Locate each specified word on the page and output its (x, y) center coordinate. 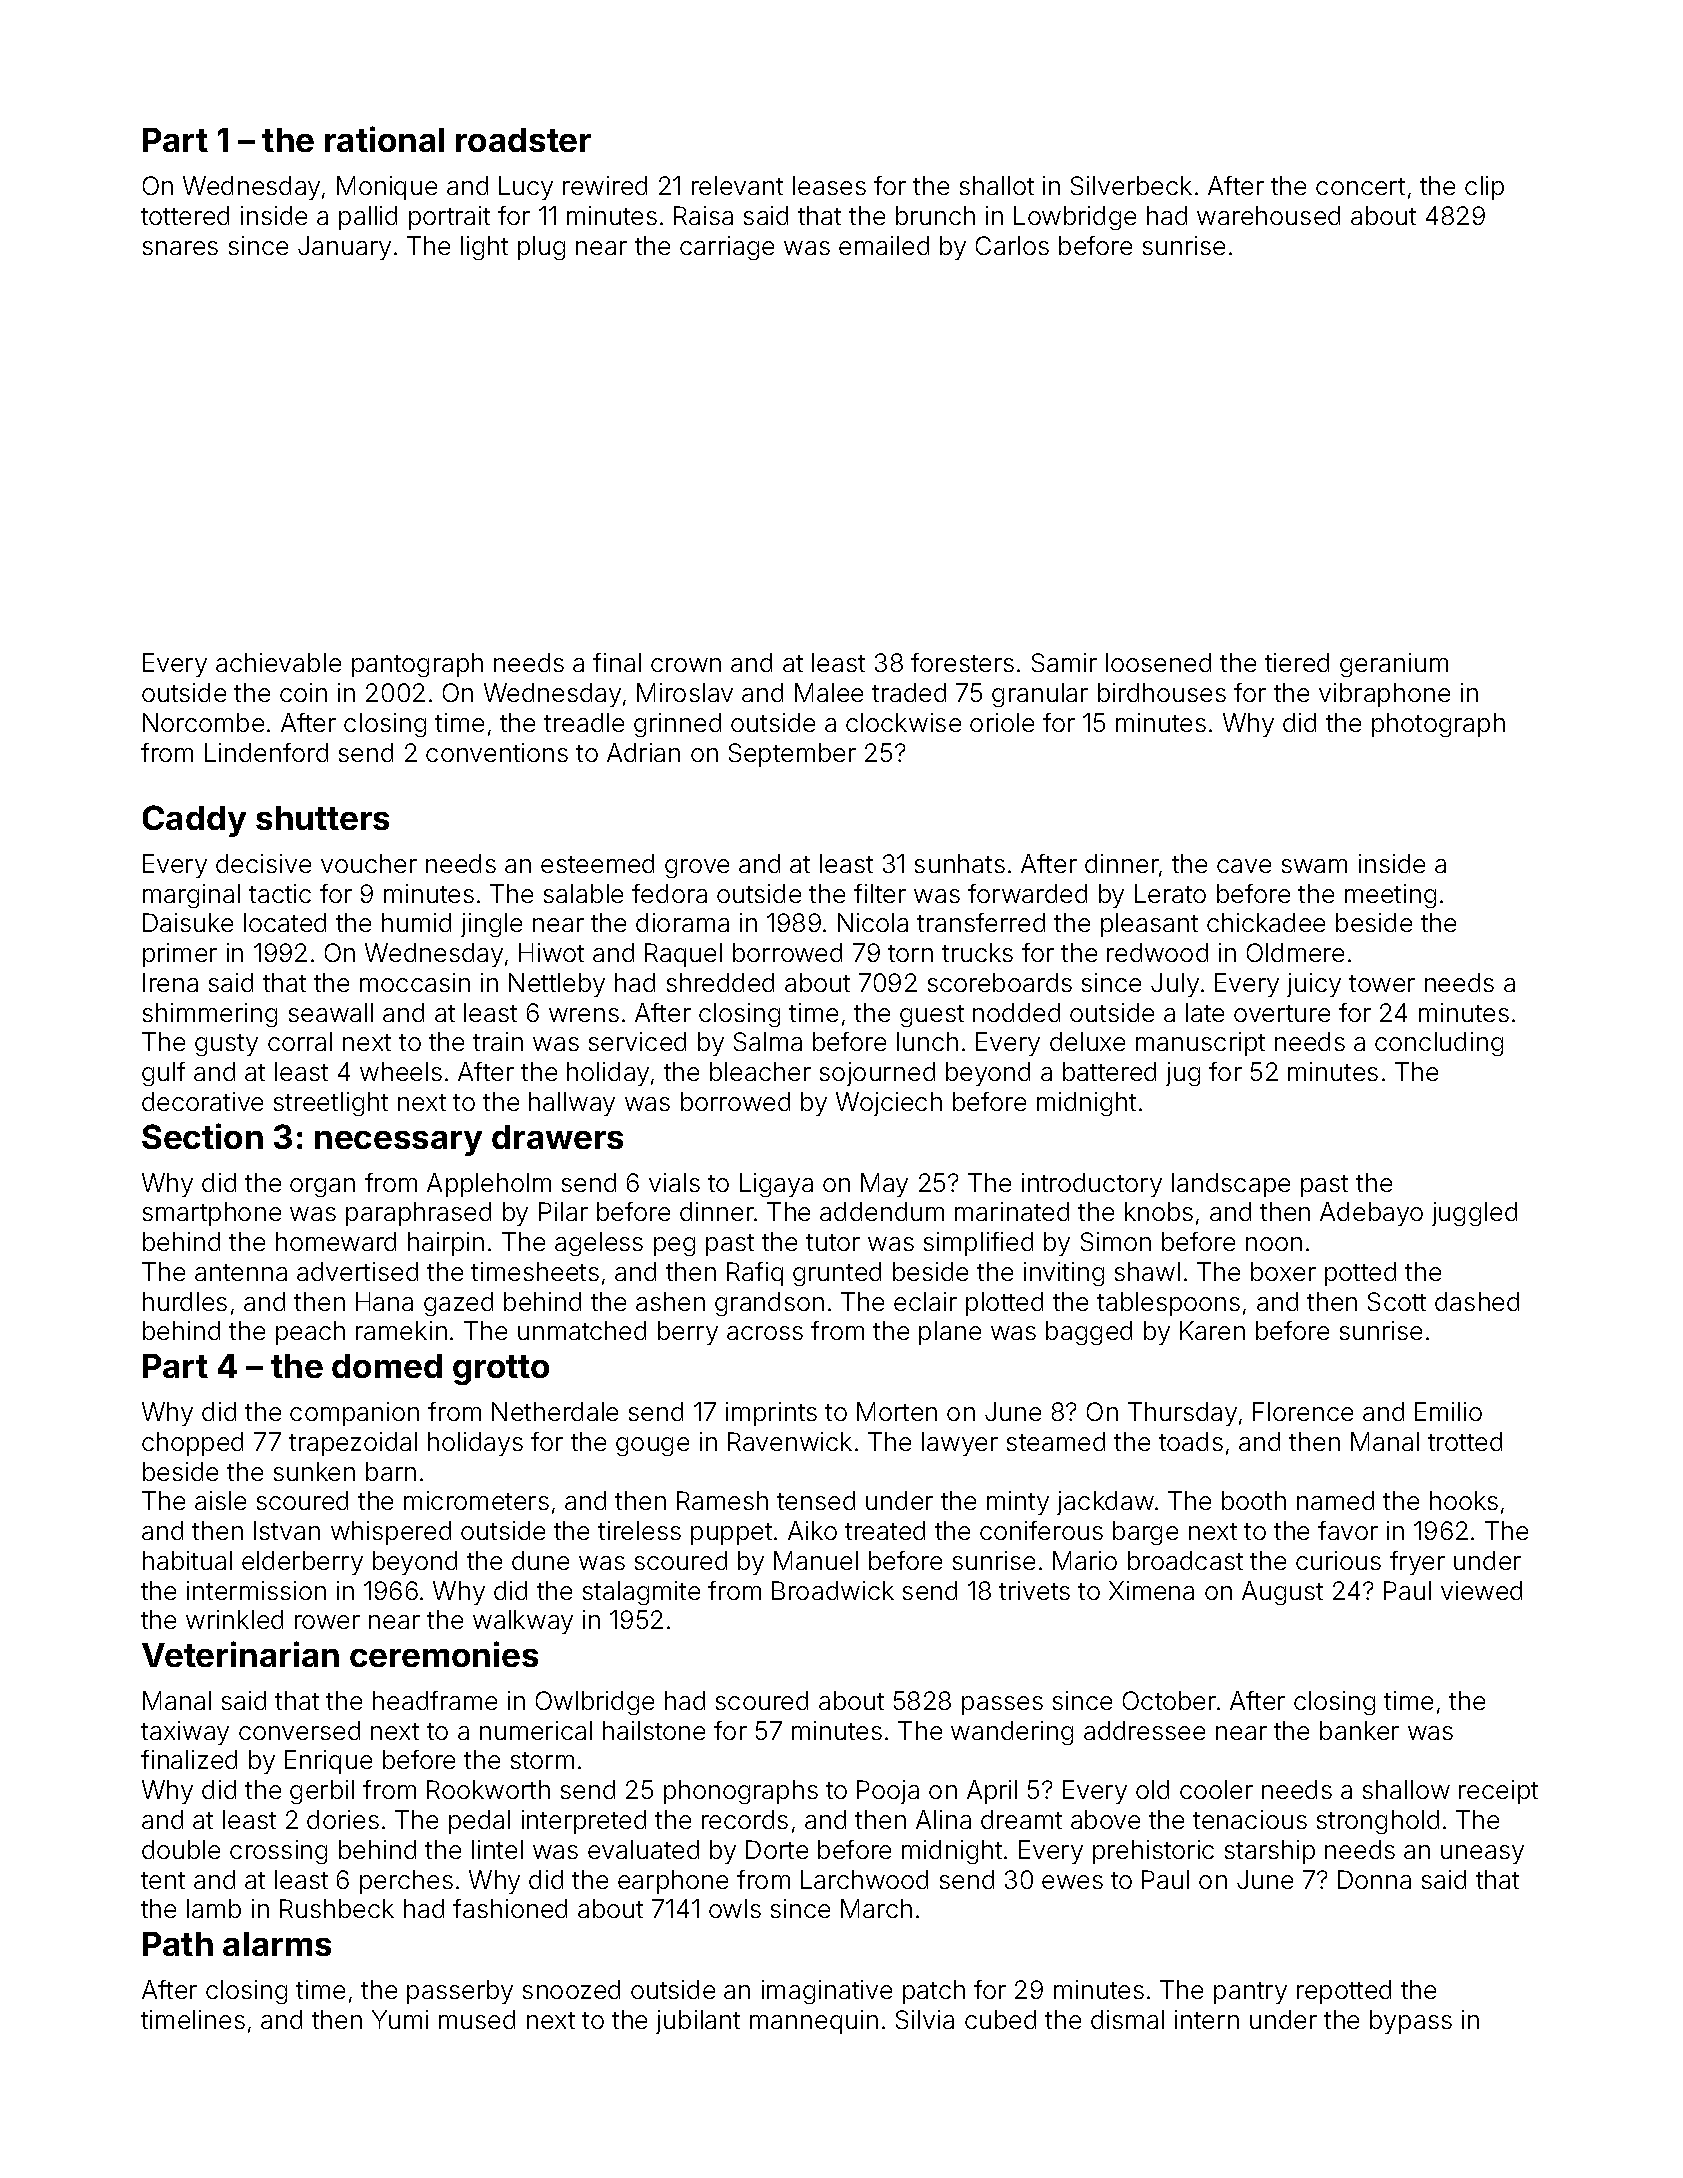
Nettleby (557, 985)
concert (1360, 186)
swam (1314, 866)
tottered (185, 215)
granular (1040, 695)
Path (178, 1944)
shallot (997, 185)
